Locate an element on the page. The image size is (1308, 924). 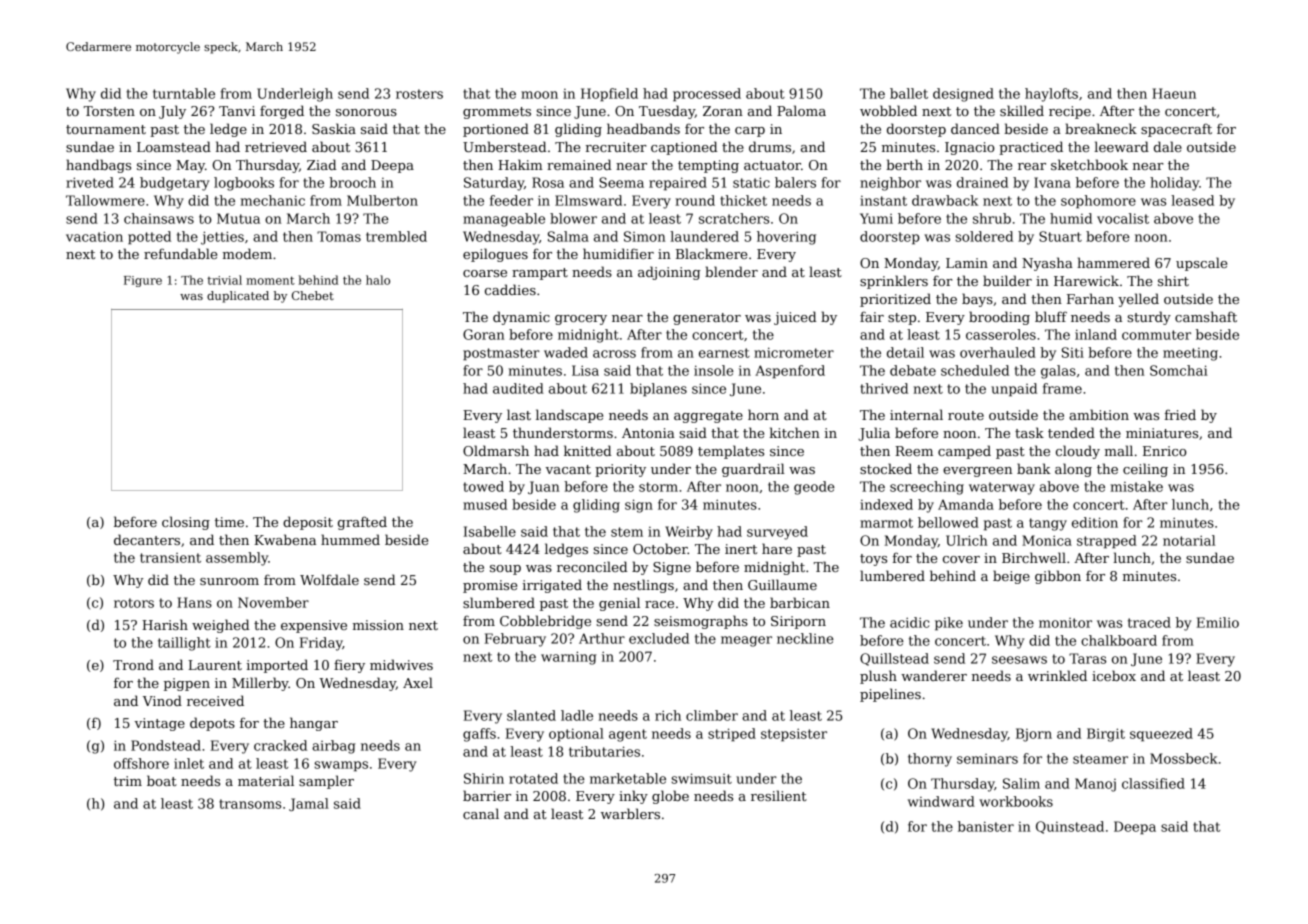
transoms is located at coordinates (250, 804).
